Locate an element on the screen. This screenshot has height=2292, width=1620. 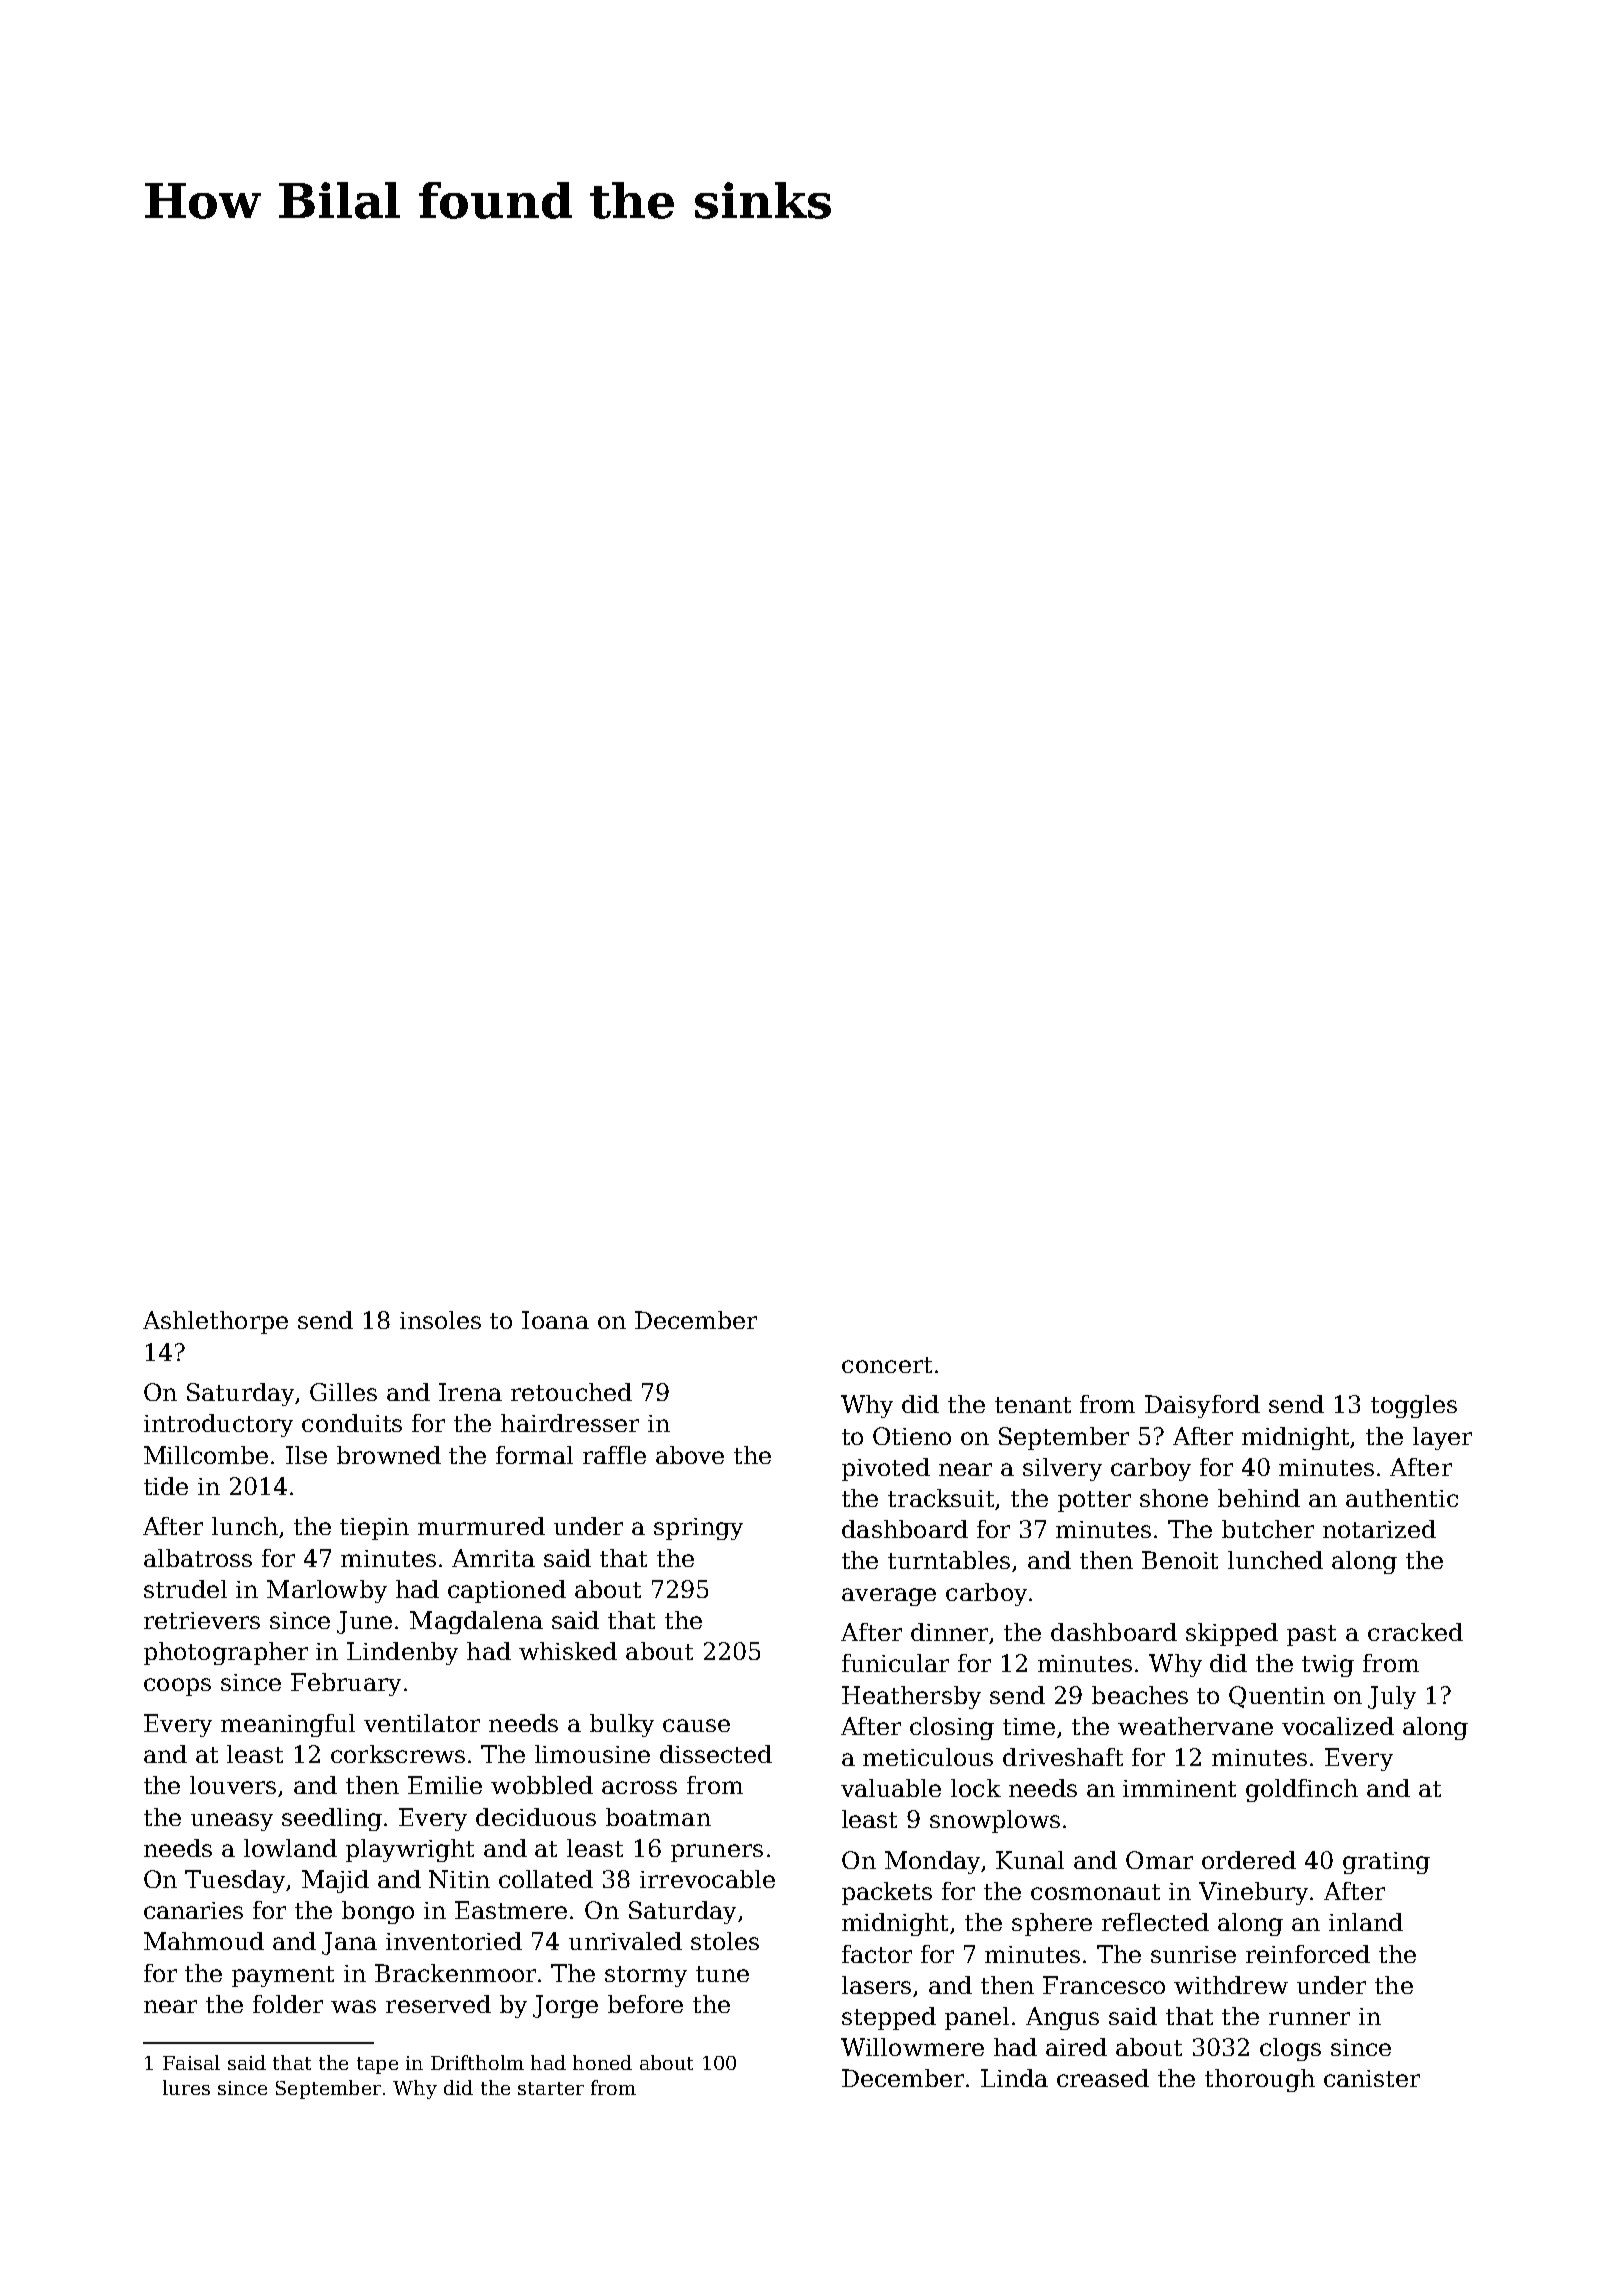
insoles is located at coordinates (440, 1320).
